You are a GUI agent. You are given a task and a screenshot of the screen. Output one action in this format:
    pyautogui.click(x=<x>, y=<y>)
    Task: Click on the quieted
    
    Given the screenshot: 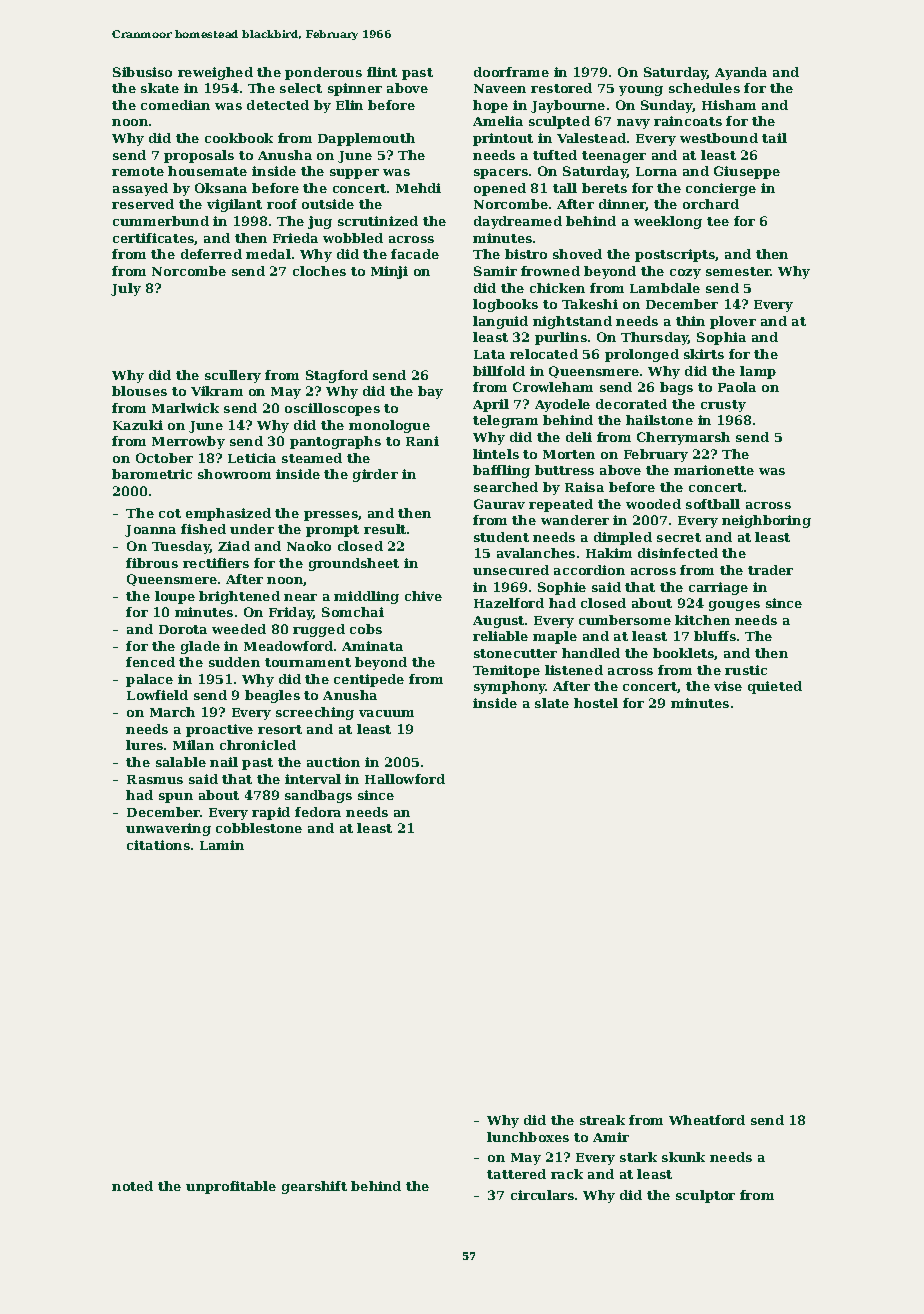 What is the action you would take?
    pyautogui.click(x=775, y=687)
